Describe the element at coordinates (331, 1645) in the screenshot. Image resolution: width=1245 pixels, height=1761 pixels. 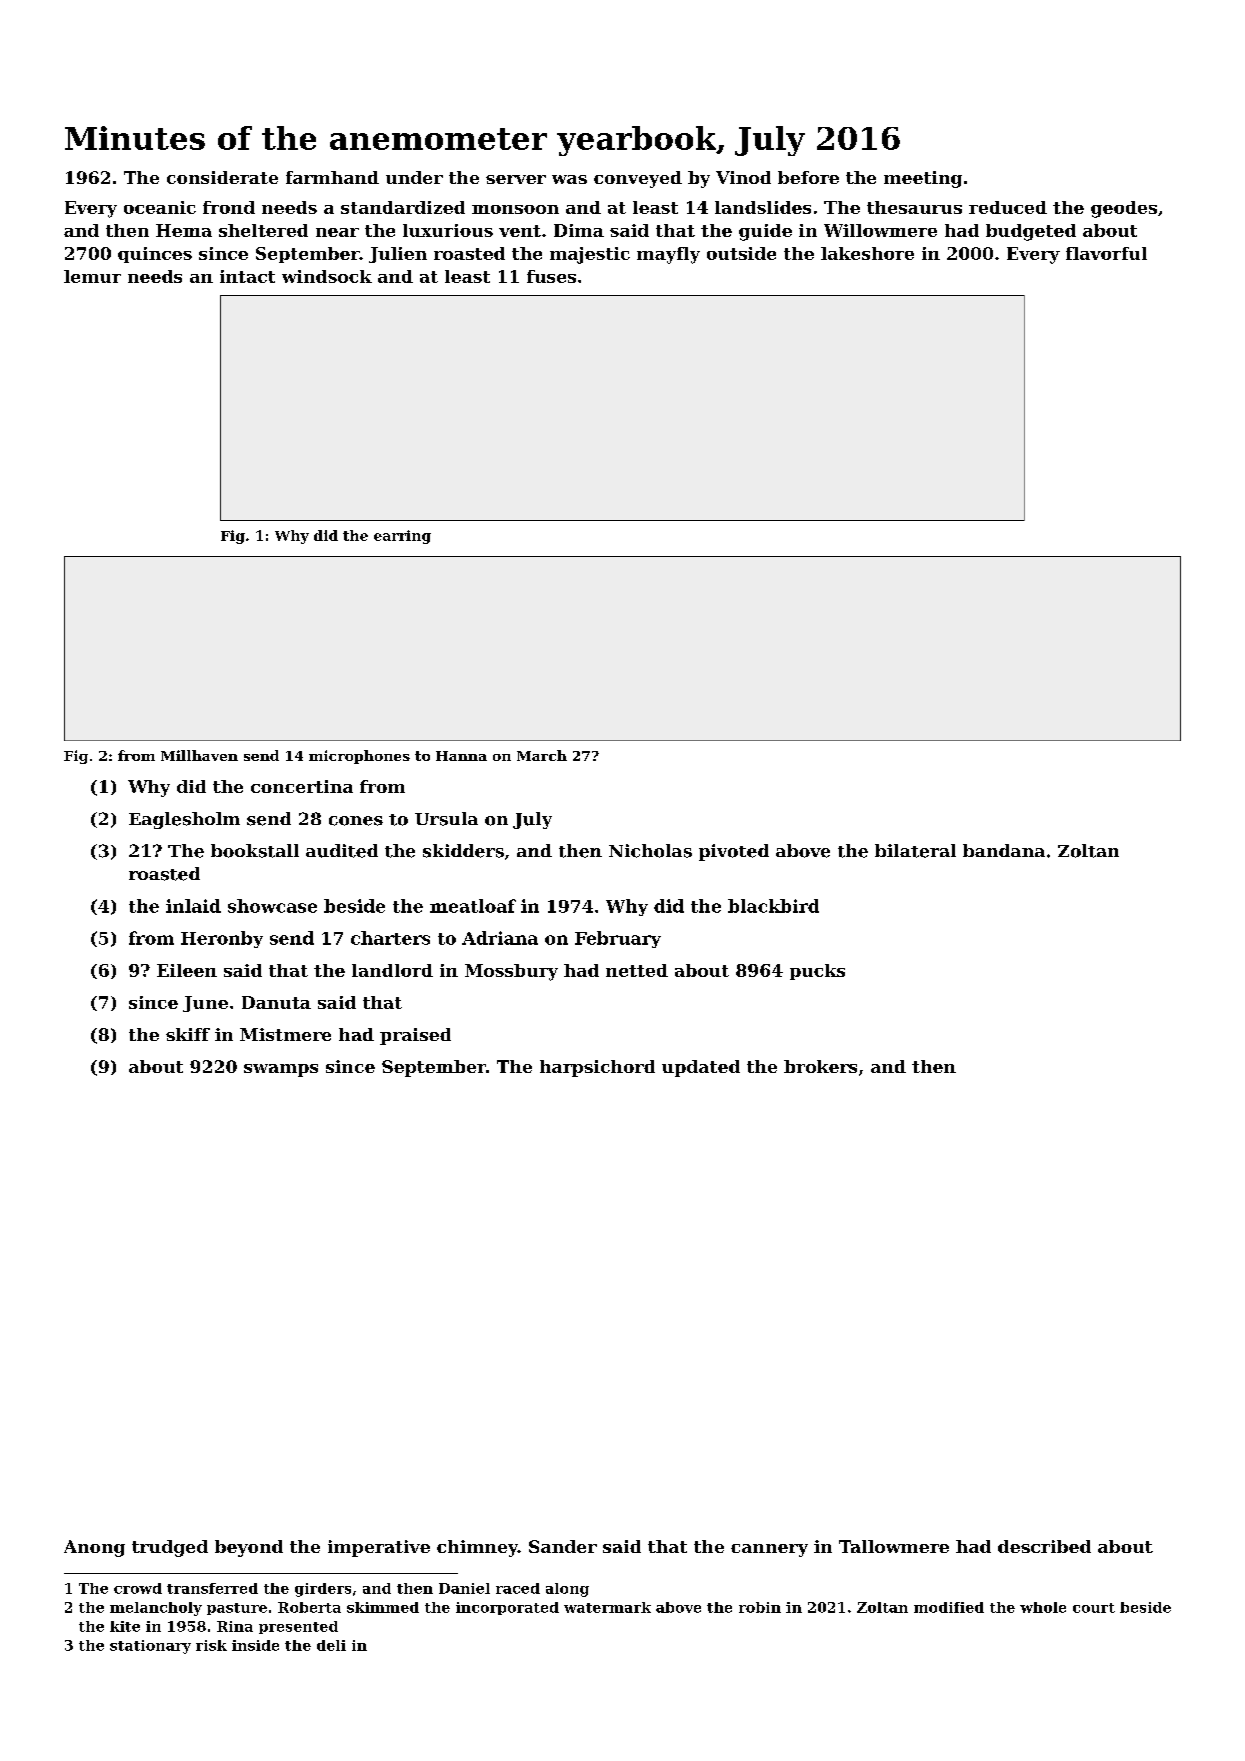
I see `deli` at that location.
